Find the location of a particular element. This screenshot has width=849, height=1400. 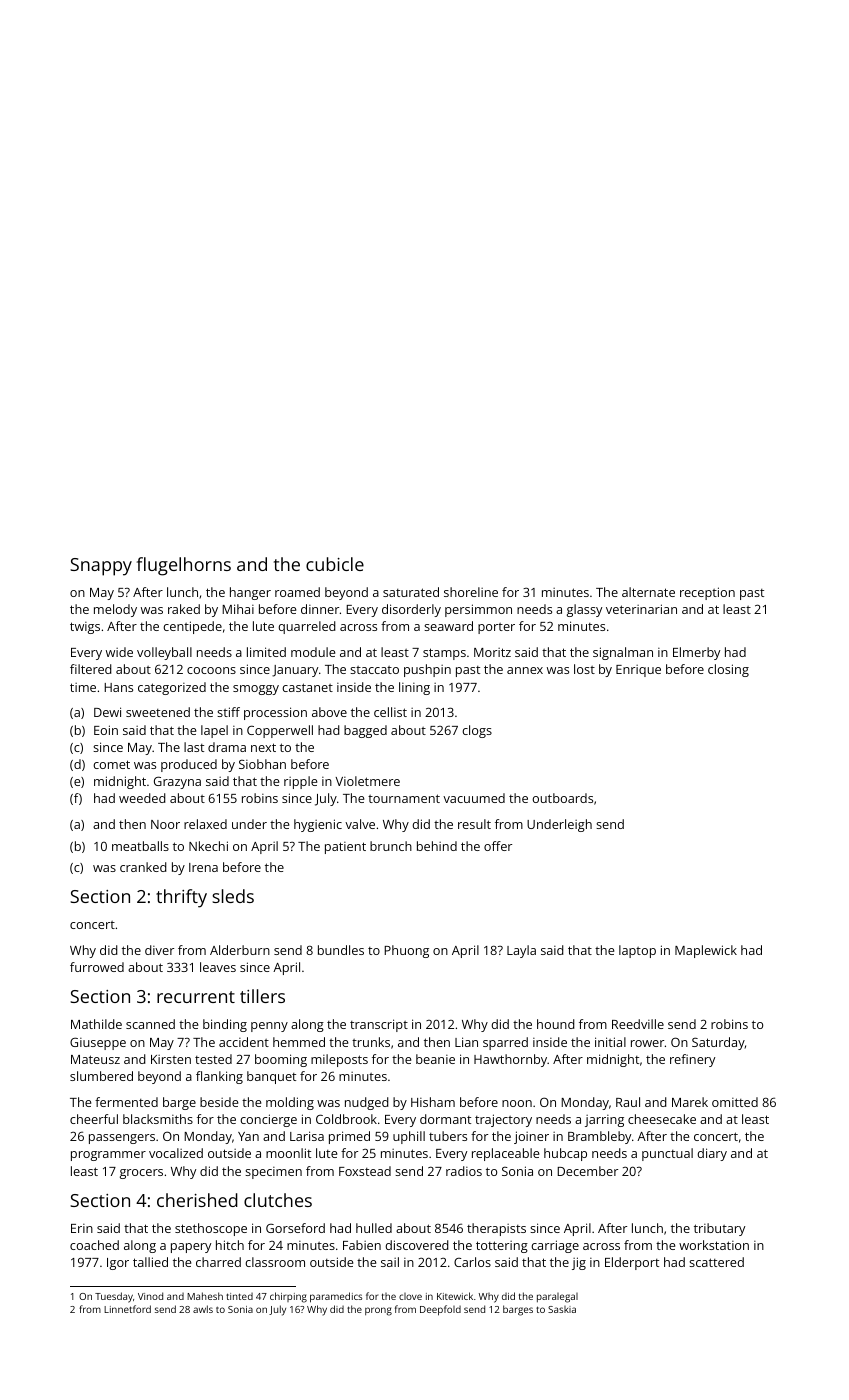

categorized is located at coordinates (172, 688).
